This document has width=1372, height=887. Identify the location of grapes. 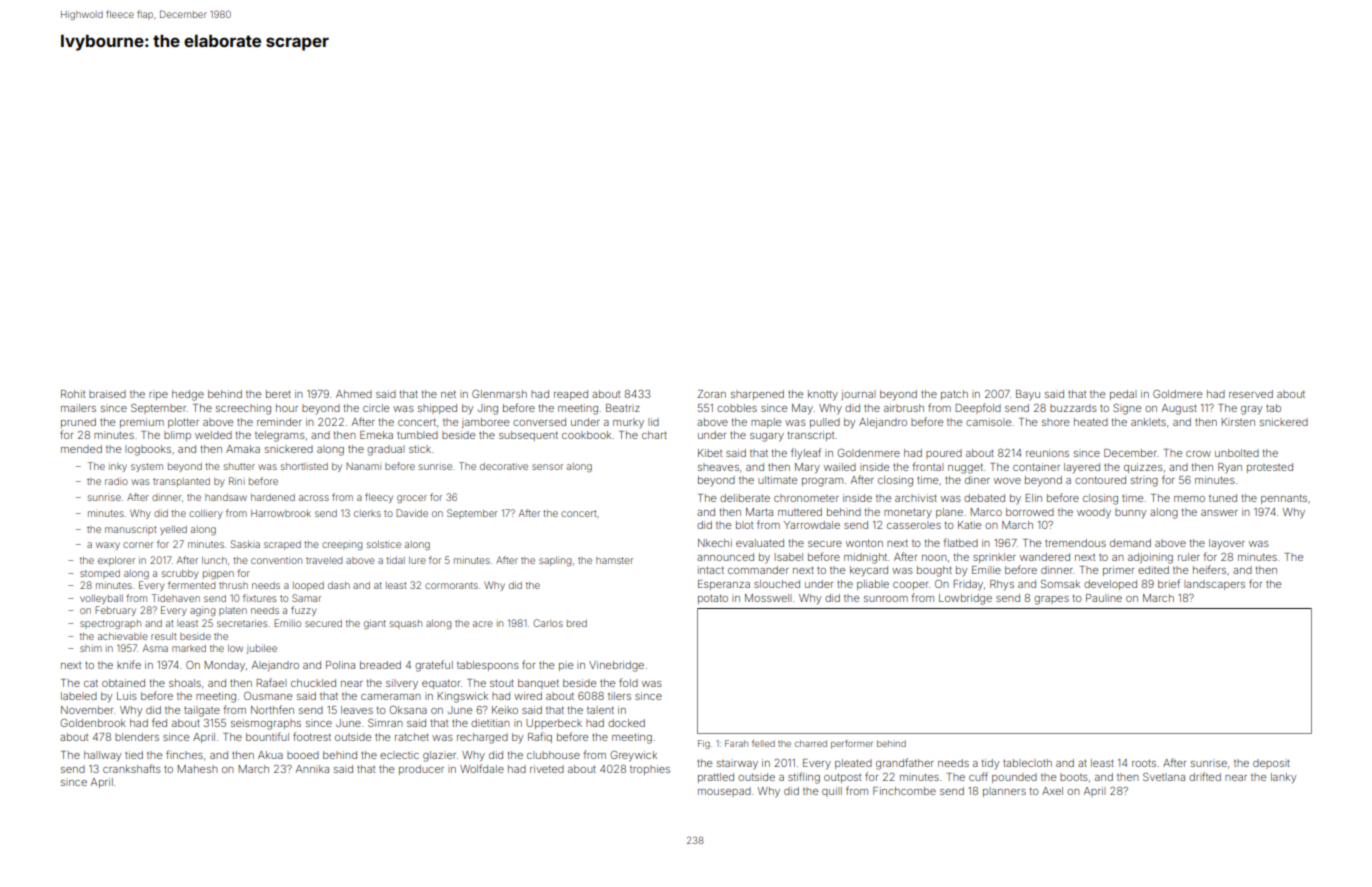
(1051, 600).
